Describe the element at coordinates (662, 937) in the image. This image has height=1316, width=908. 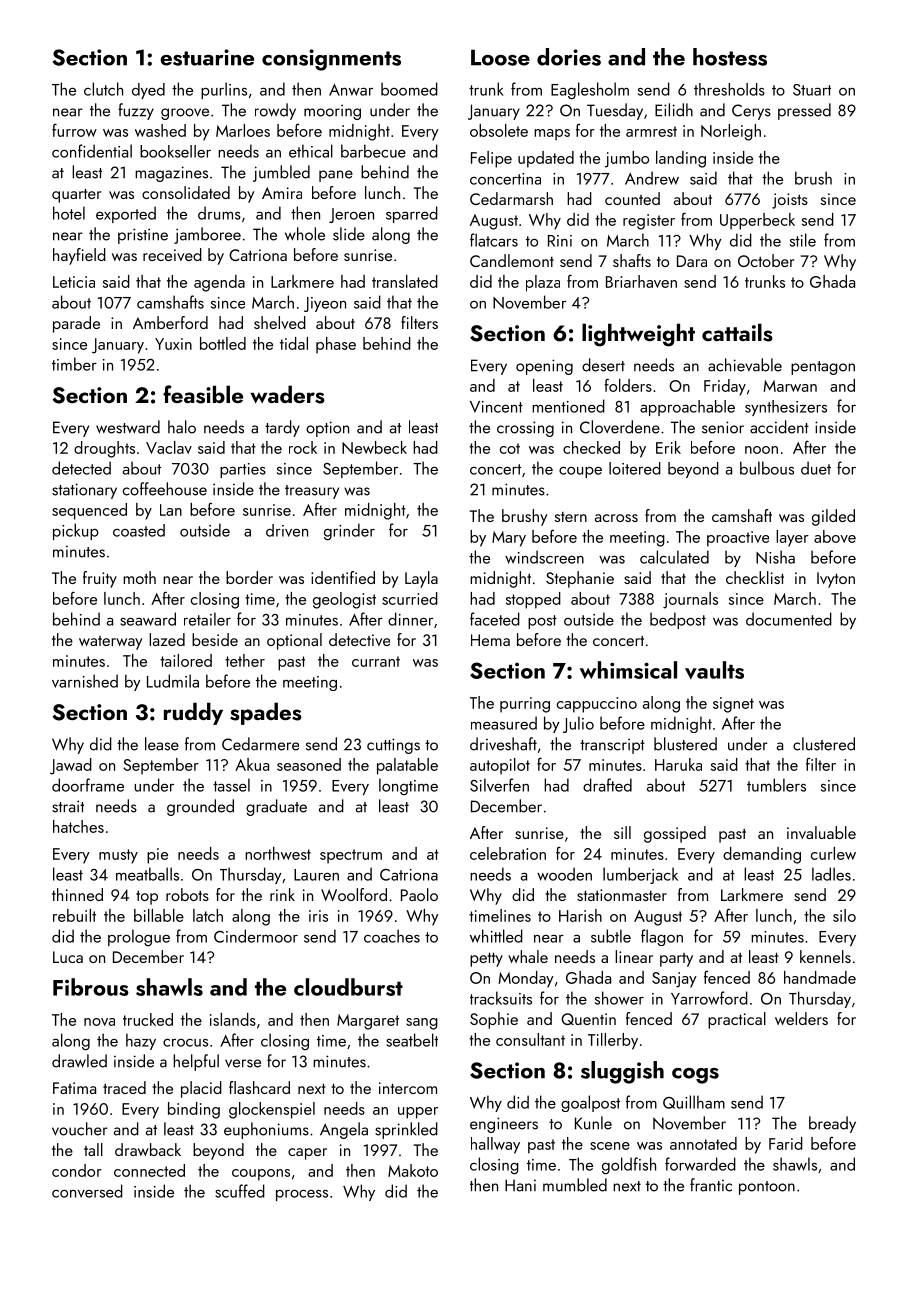
I see `flagon` at that location.
